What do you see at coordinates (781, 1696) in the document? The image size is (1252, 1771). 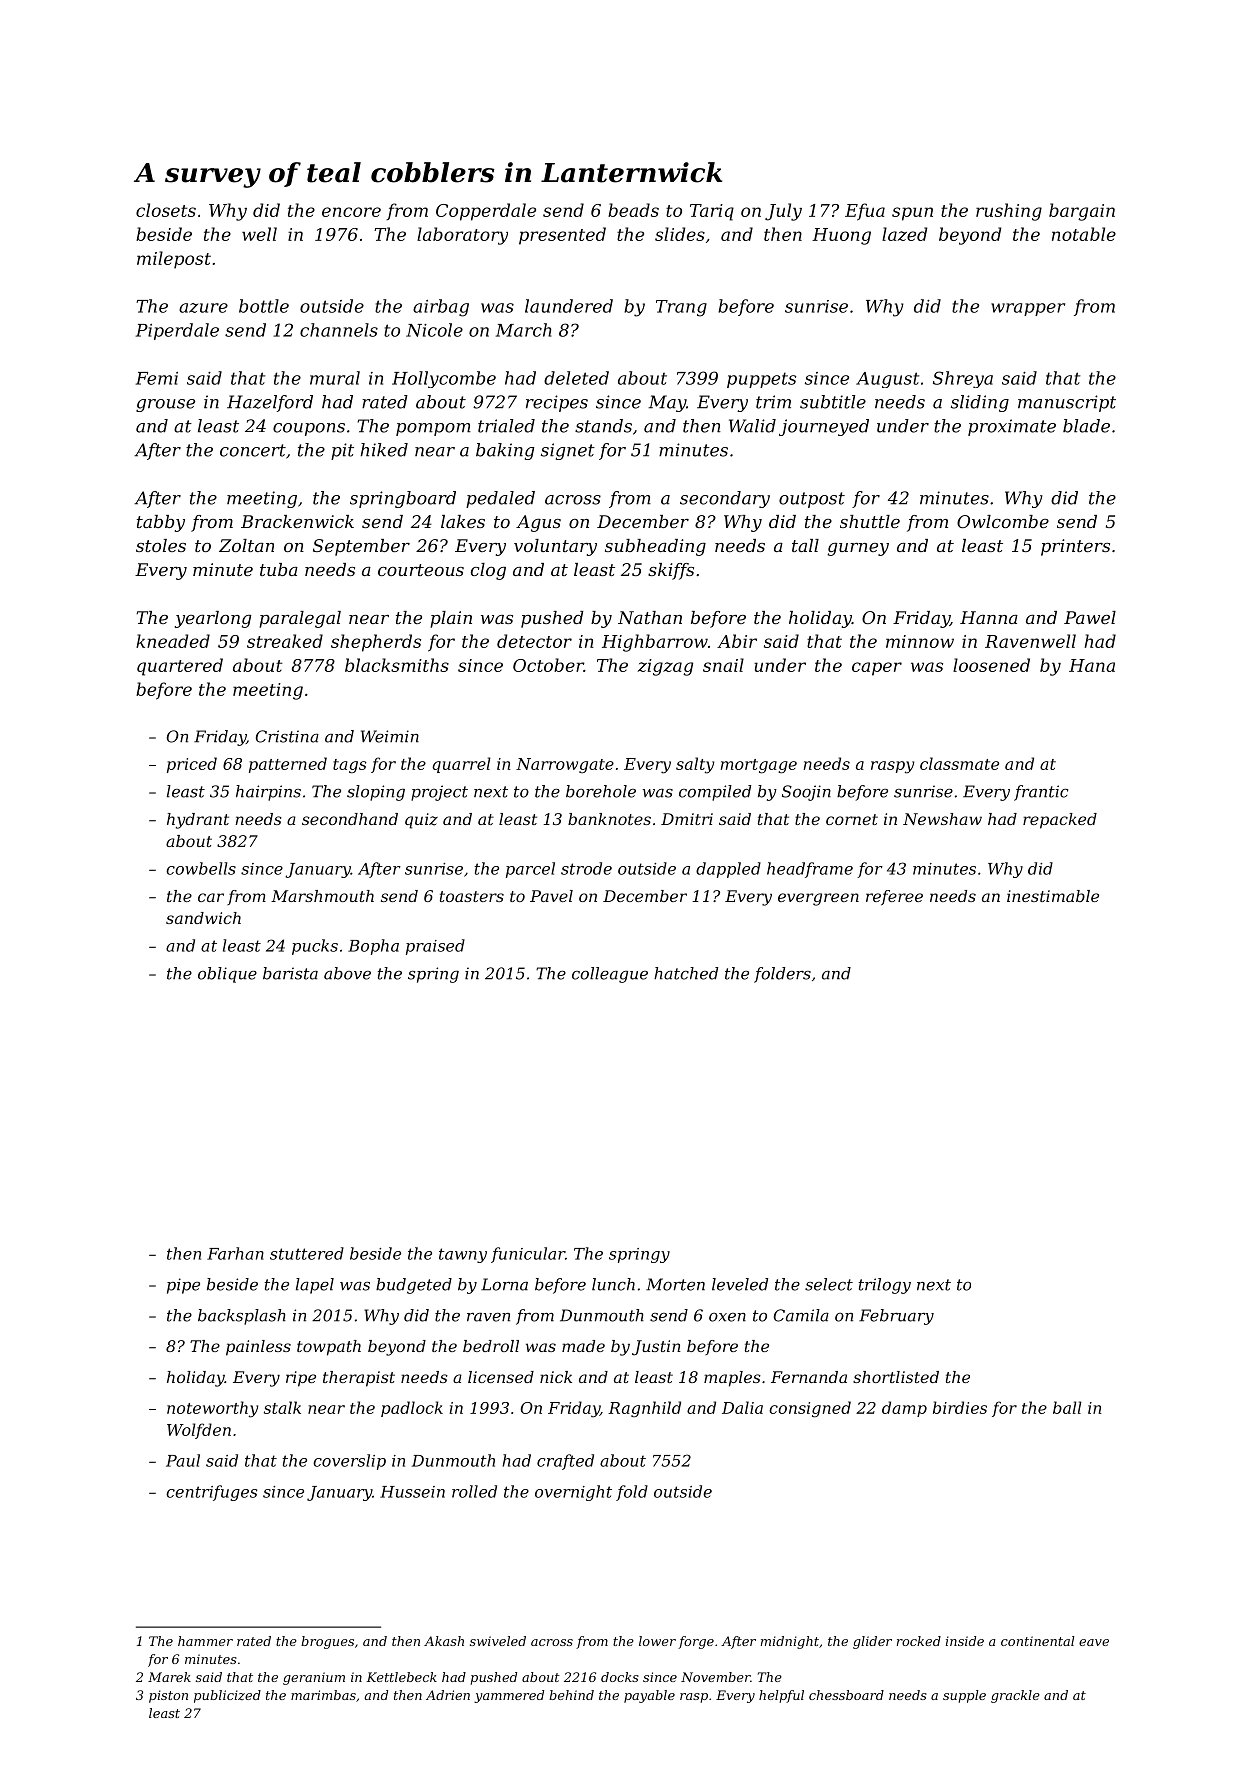 I see `helpful` at bounding box center [781, 1696].
